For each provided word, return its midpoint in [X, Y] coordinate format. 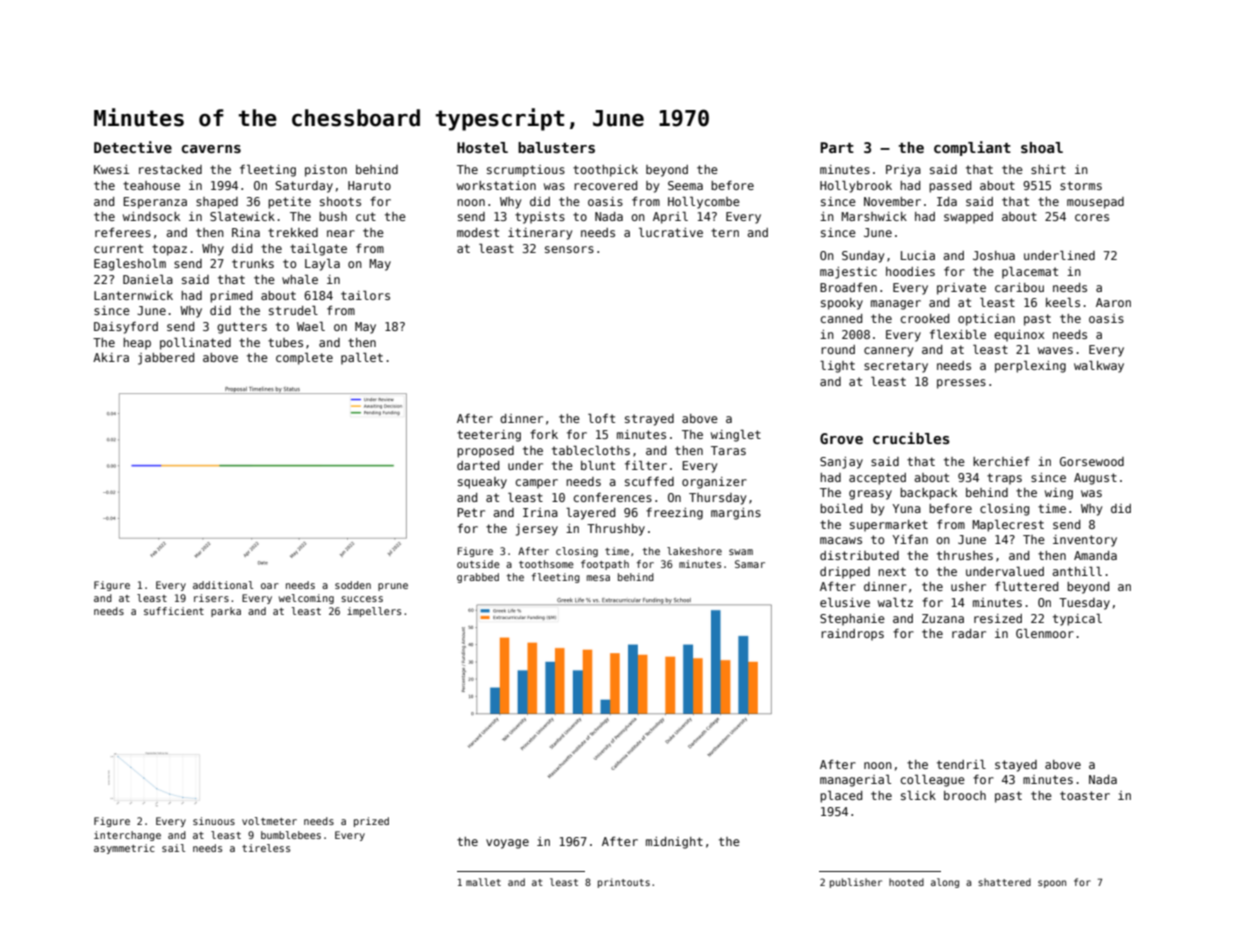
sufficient [174, 611]
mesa [598, 578]
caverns [211, 149]
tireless [266, 848]
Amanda [1095, 555]
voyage [507, 844]
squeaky [482, 483]
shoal [1042, 147]
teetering [489, 436]
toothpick [605, 171]
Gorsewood [1092, 461]
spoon [1052, 884]
